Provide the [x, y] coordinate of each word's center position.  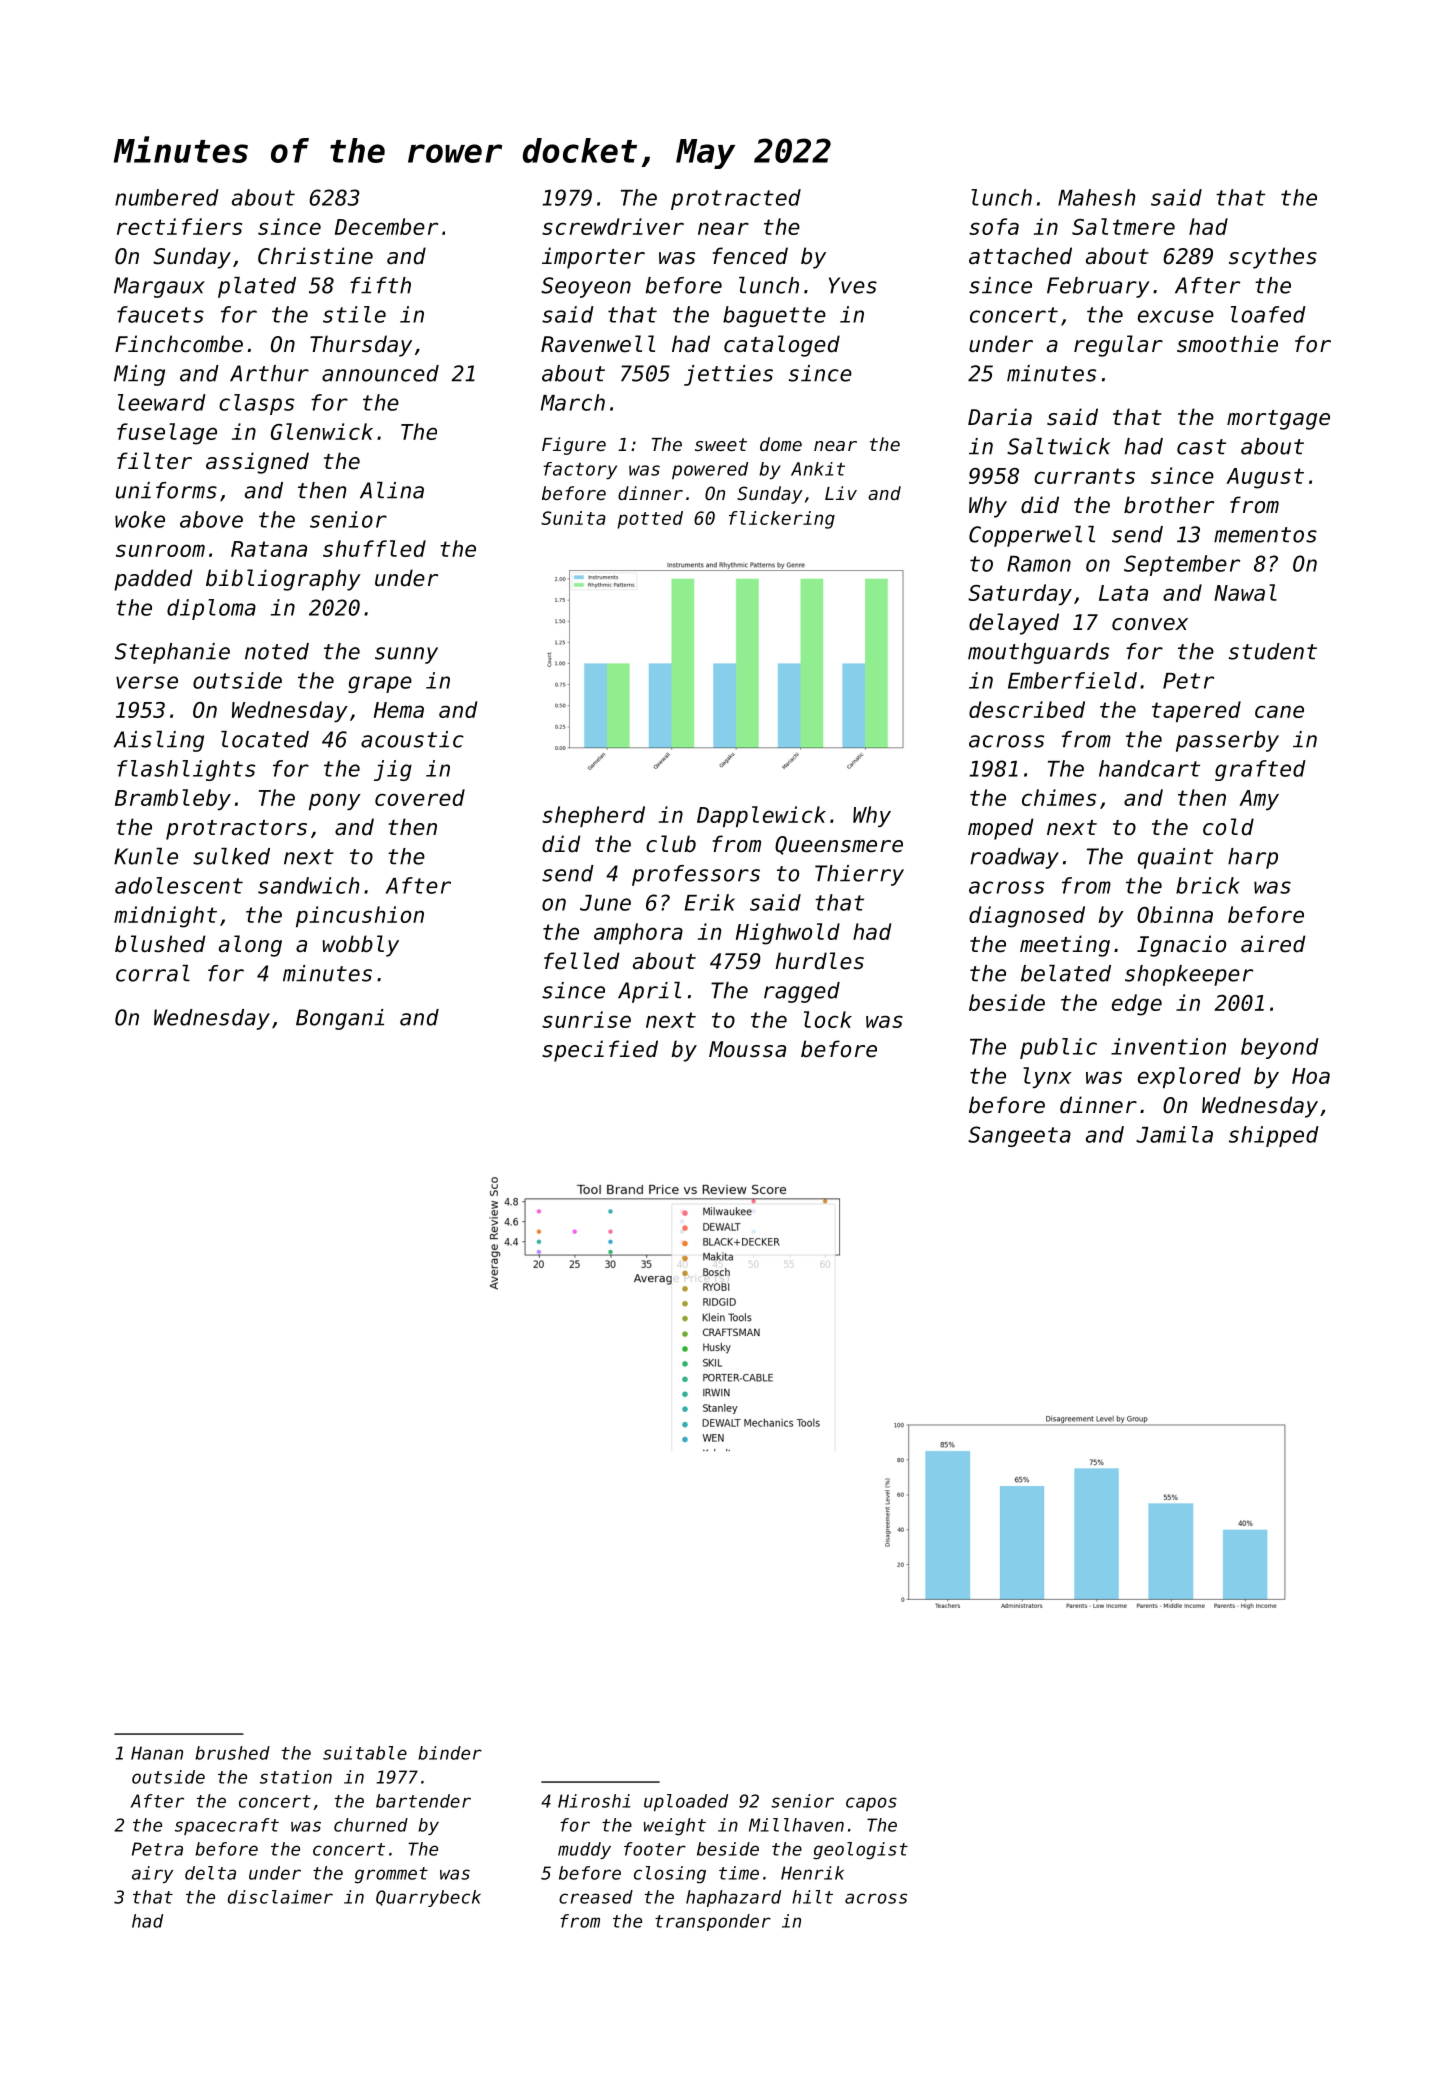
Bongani [340, 1019]
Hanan [157, 1753]
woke [140, 519]
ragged [802, 992]
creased [596, 1897]
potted [650, 520]
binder [450, 1753]
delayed [1014, 624]
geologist [860, 1851]
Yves [853, 285]
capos [871, 1804]
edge [1137, 1005]
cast [1201, 447]
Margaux [159, 287]
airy [152, 1874]
